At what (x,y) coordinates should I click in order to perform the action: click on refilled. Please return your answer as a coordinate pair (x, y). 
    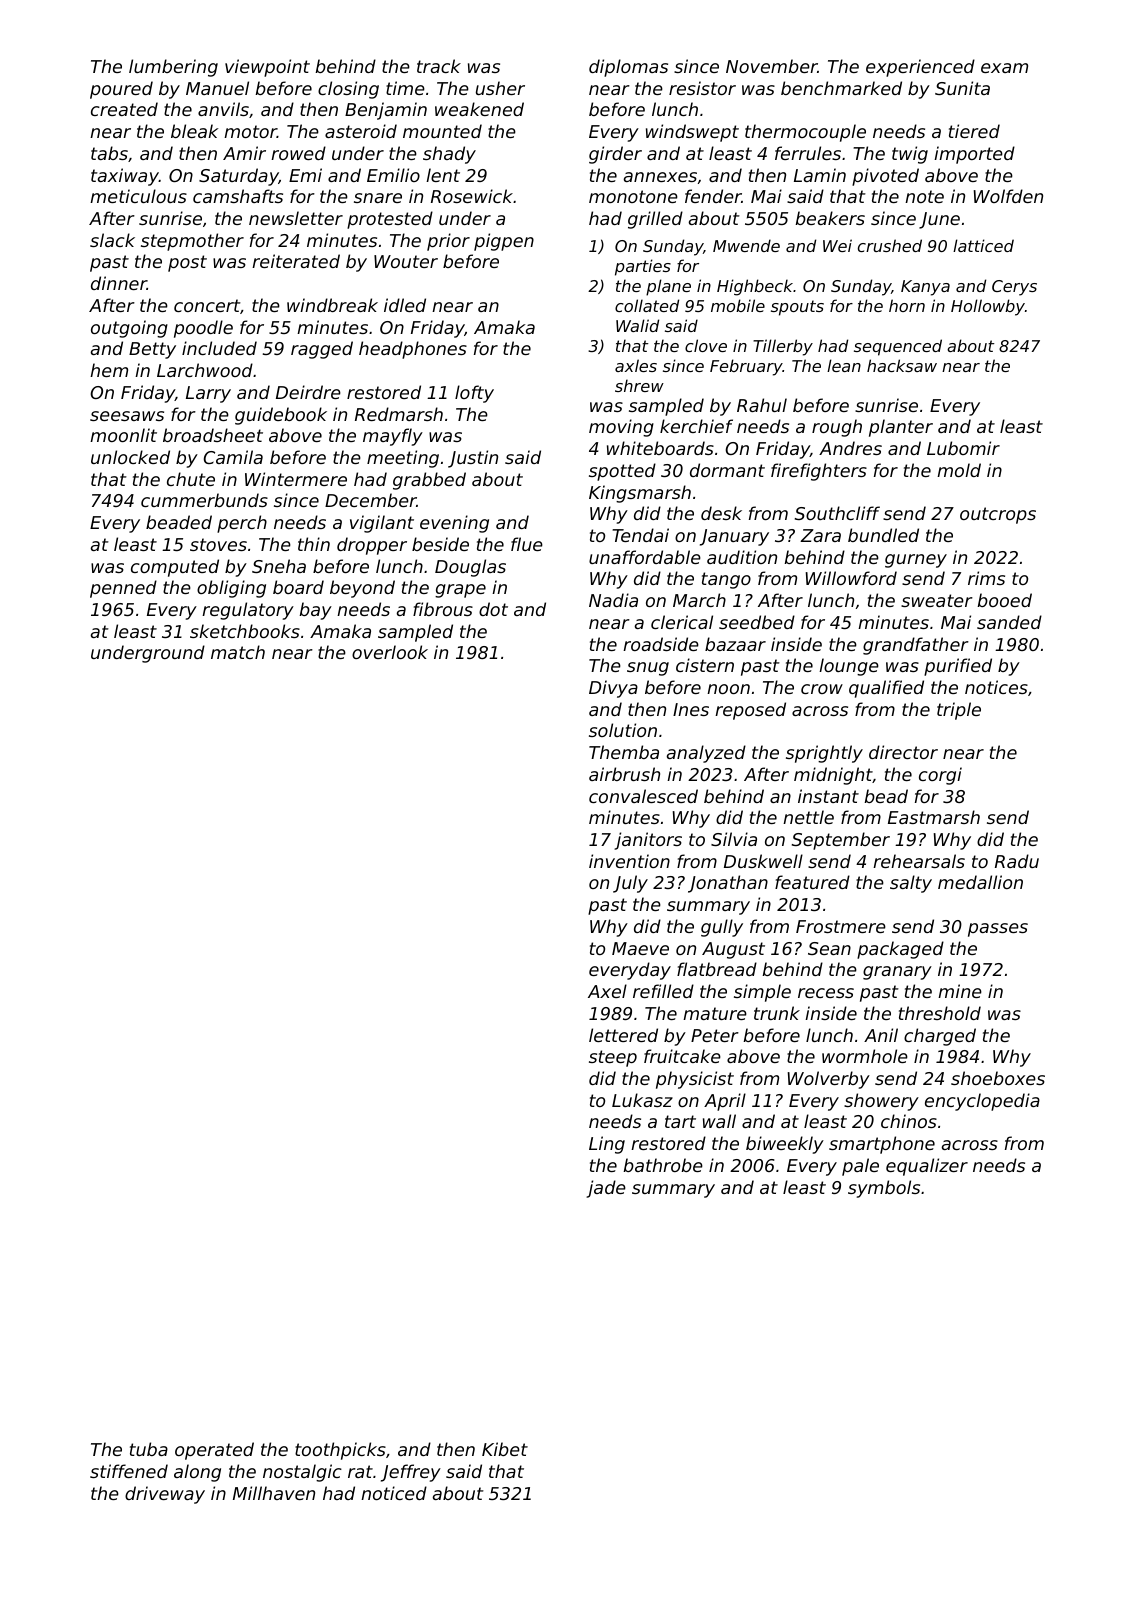
    Looking at the image, I should click on (663, 991).
